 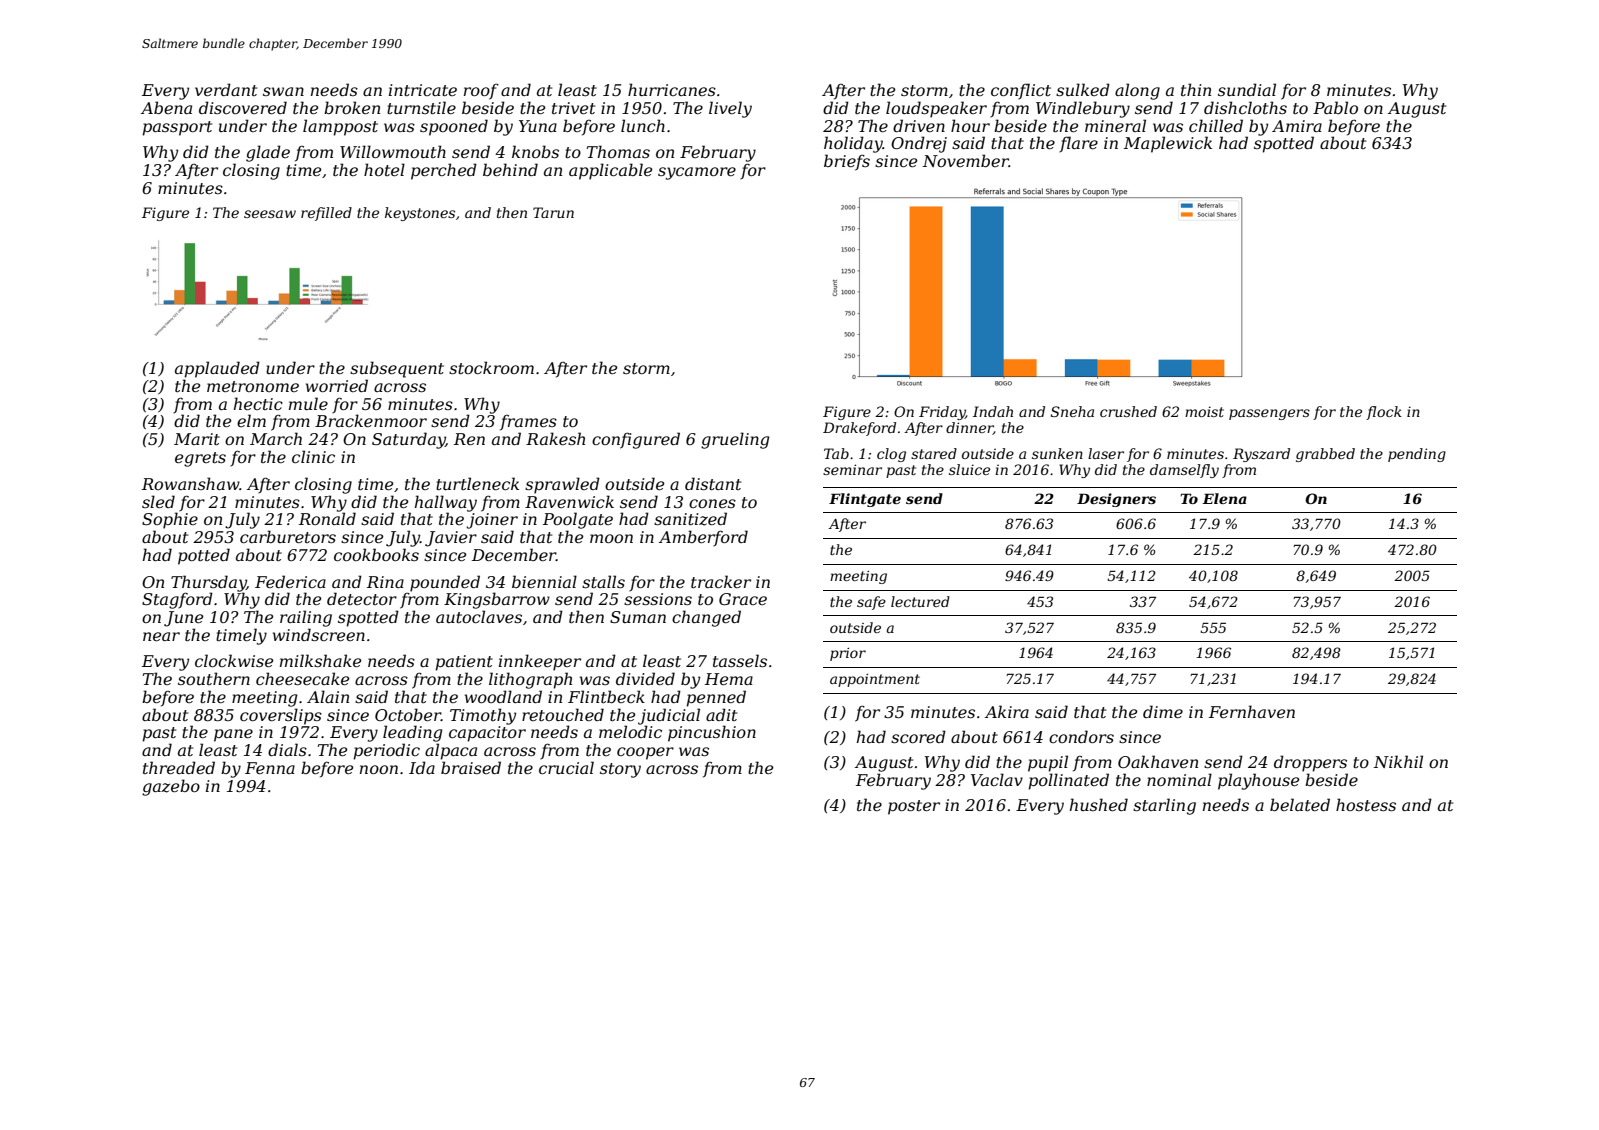 What do you see at coordinates (226, 89) in the screenshot?
I see `verdant` at bounding box center [226, 89].
